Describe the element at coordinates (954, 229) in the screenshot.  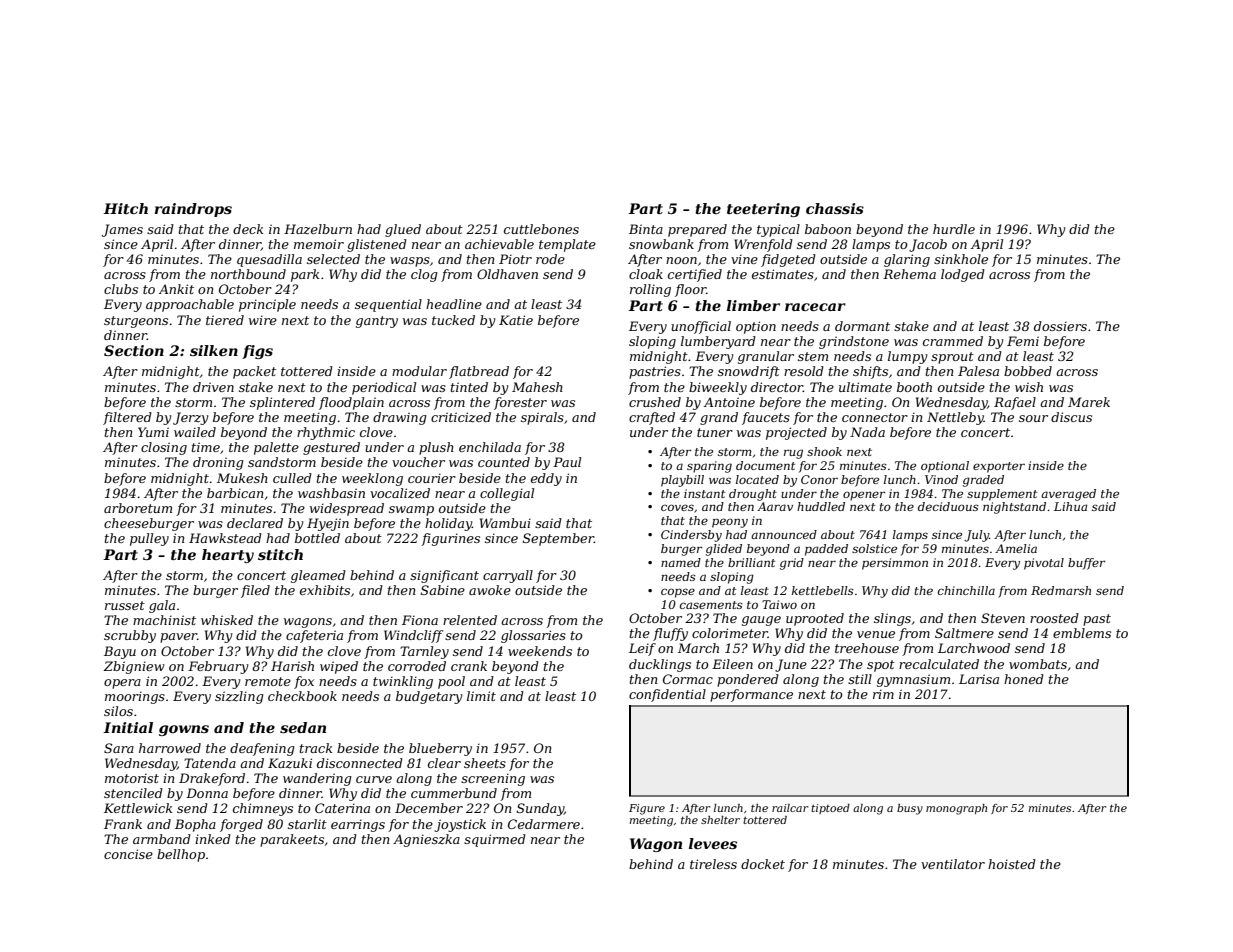
I see `hurdle` at that location.
